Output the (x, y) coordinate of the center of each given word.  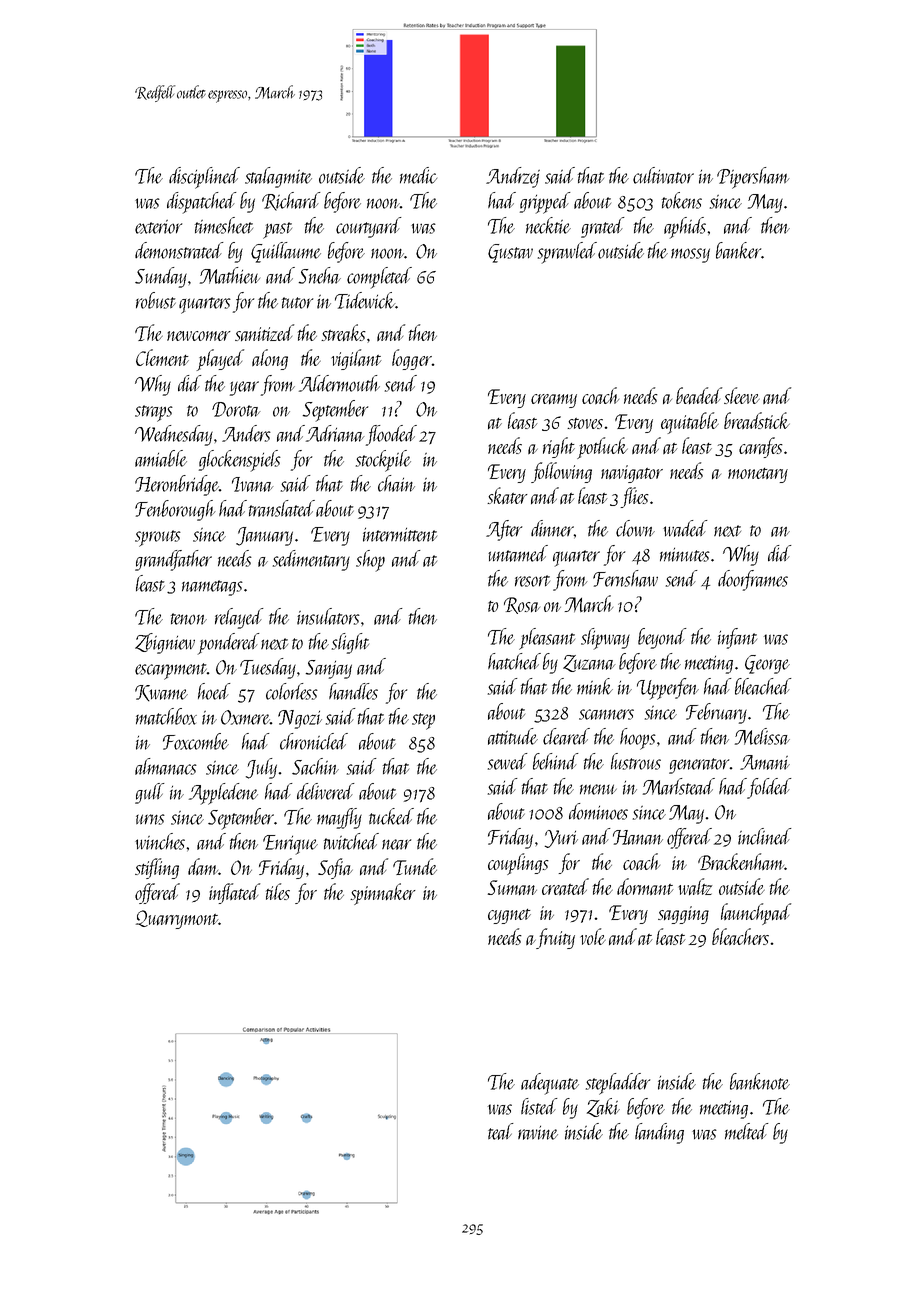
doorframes (753, 580)
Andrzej (513, 177)
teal (500, 1131)
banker (738, 250)
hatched (514, 661)
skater (507, 495)
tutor (297, 303)
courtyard (368, 227)
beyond (662, 638)
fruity (555, 938)
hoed (214, 691)
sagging (683, 915)
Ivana (253, 484)
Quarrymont (177, 919)
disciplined (204, 178)
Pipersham (753, 178)
